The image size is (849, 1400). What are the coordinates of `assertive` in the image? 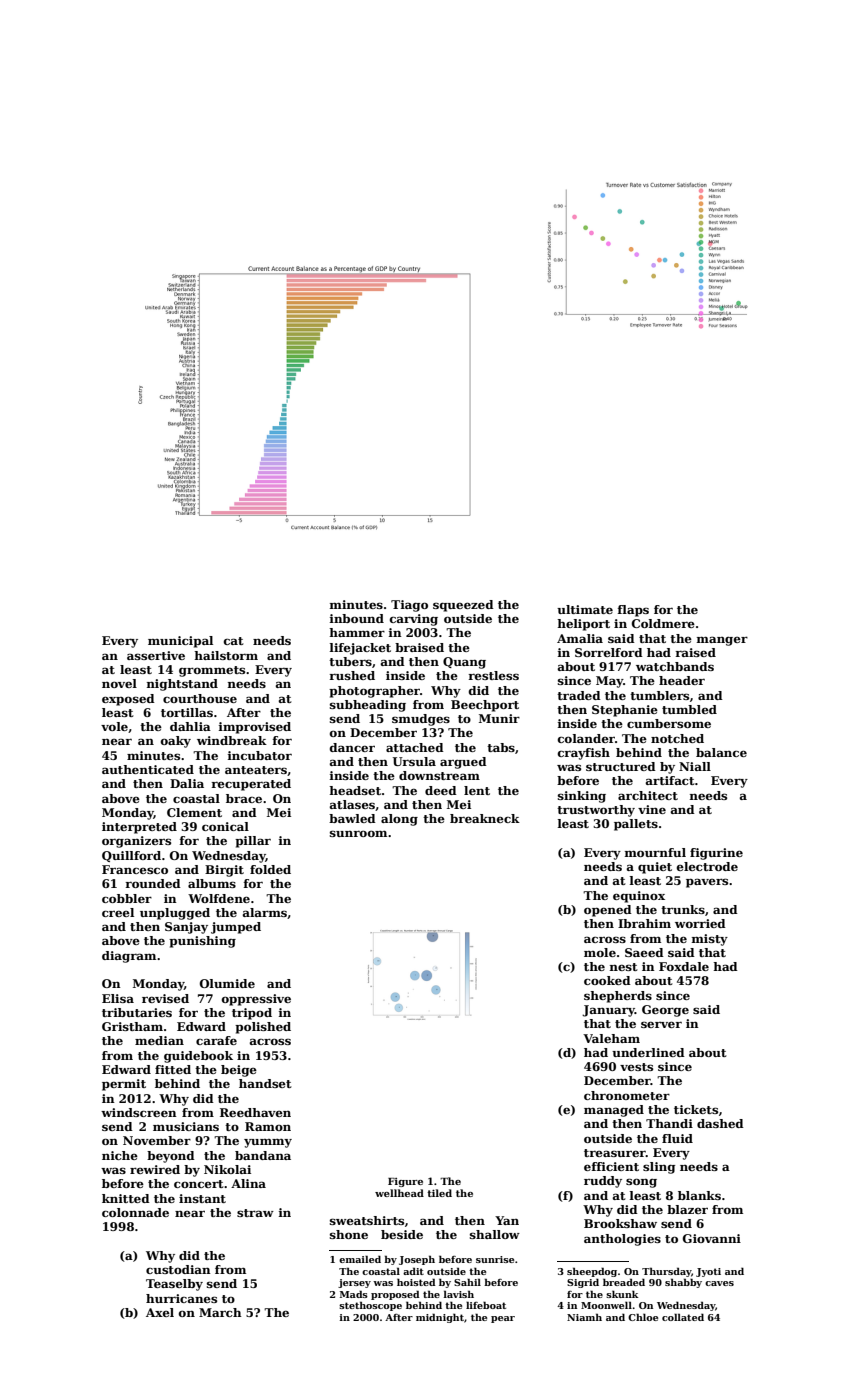 It's located at (156, 655).
